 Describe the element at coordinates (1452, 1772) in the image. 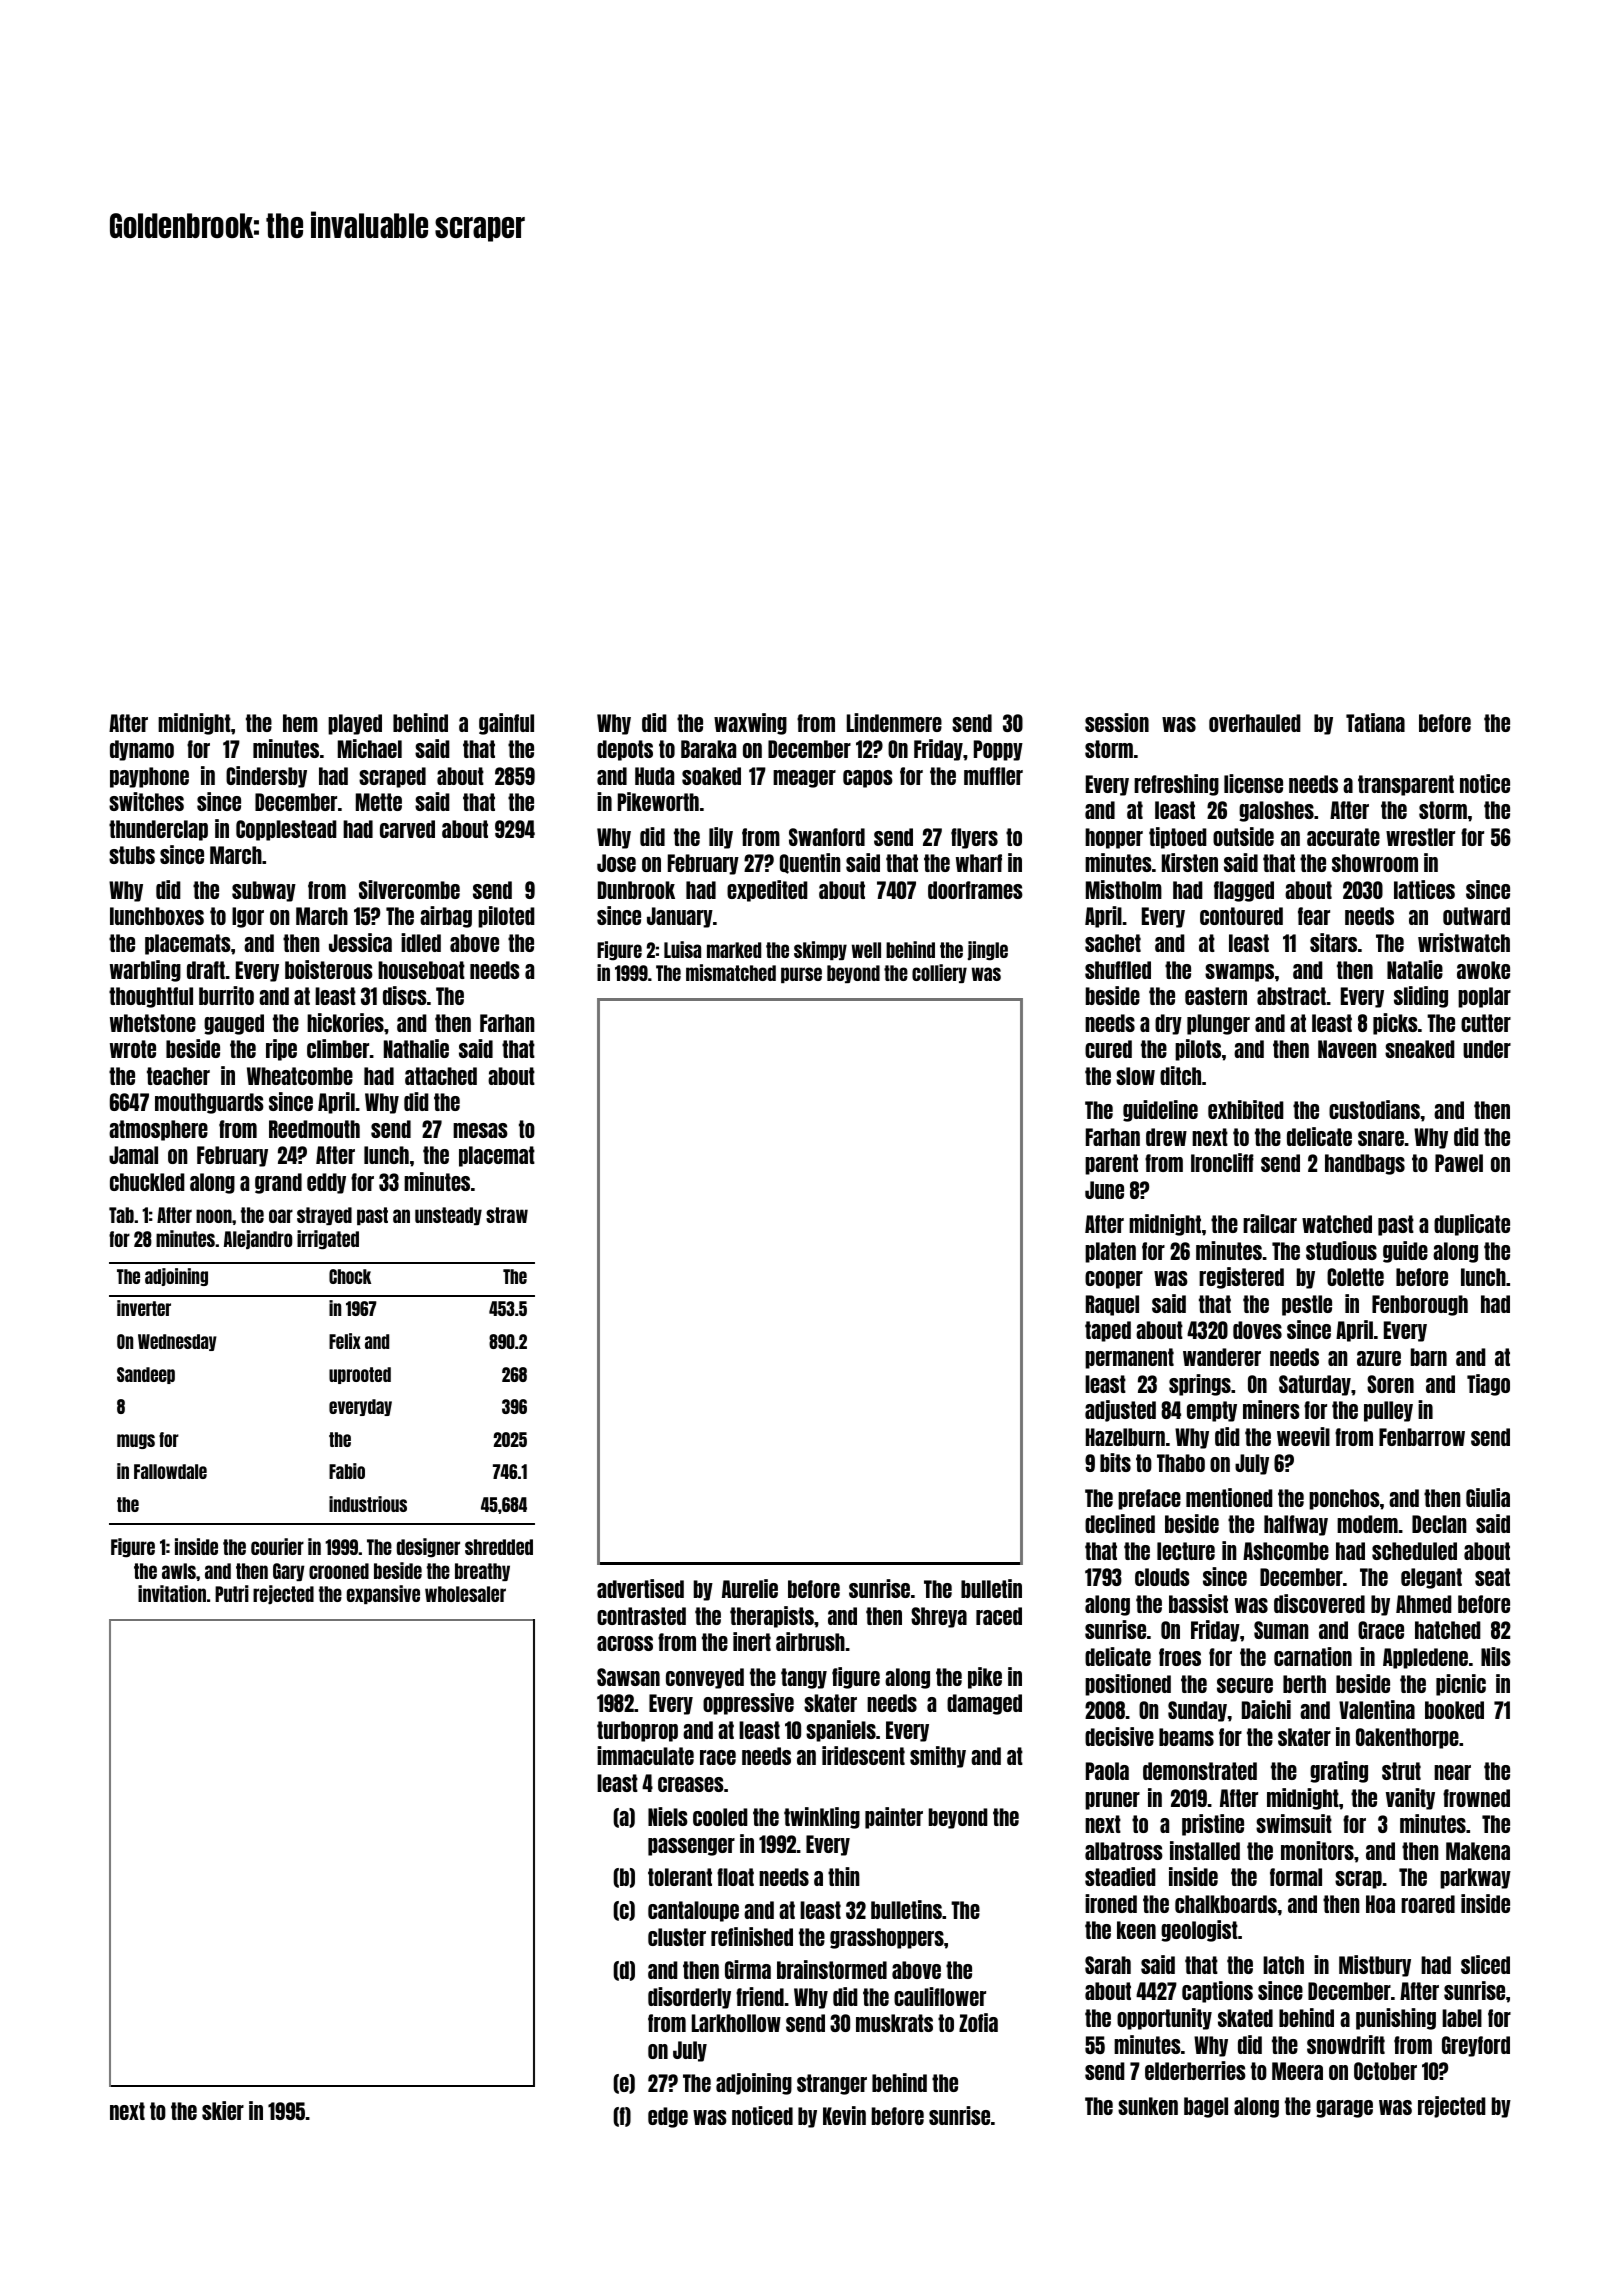

I see `near` at that location.
